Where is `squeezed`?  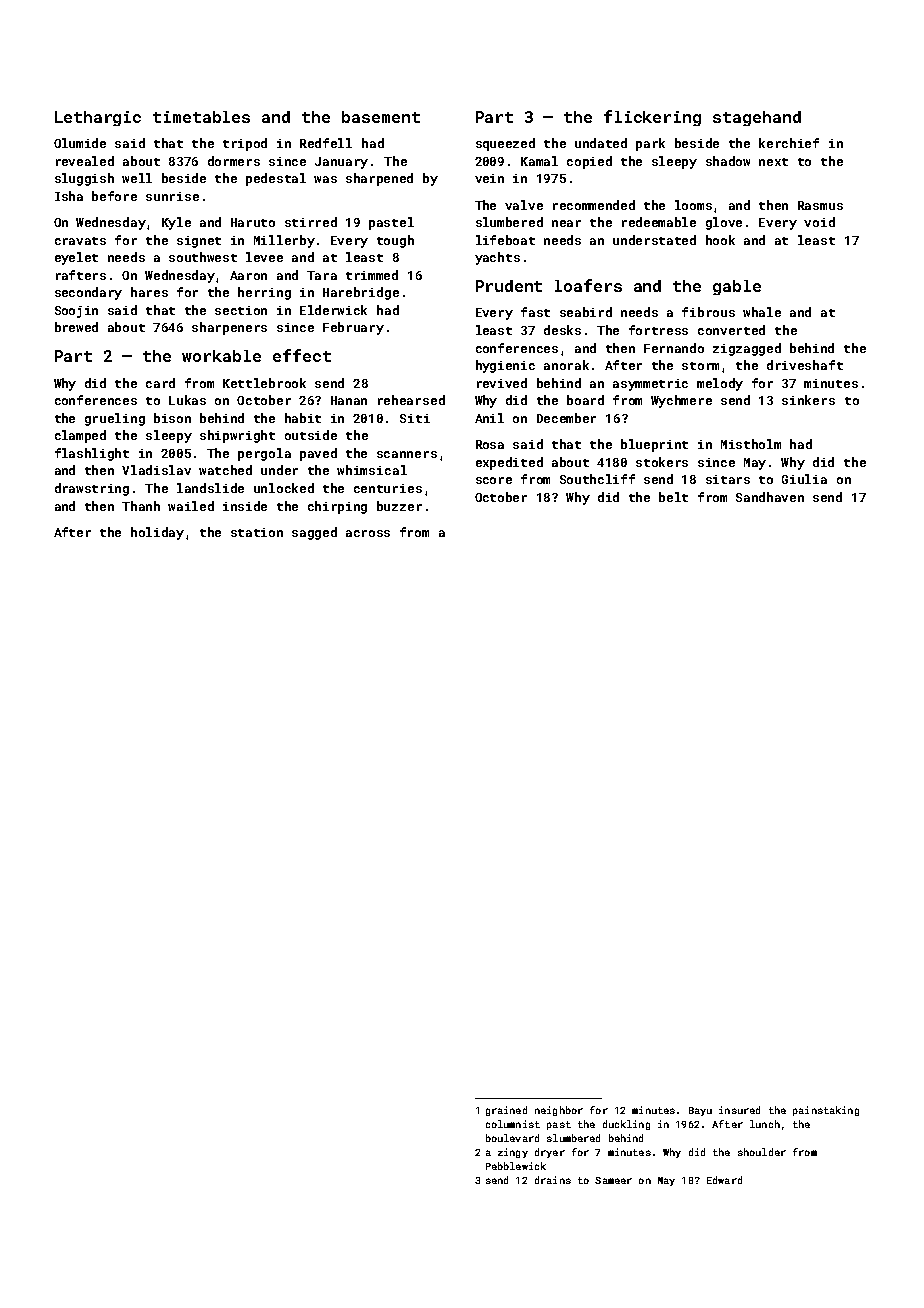
squeezed is located at coordinates (505, 144).
